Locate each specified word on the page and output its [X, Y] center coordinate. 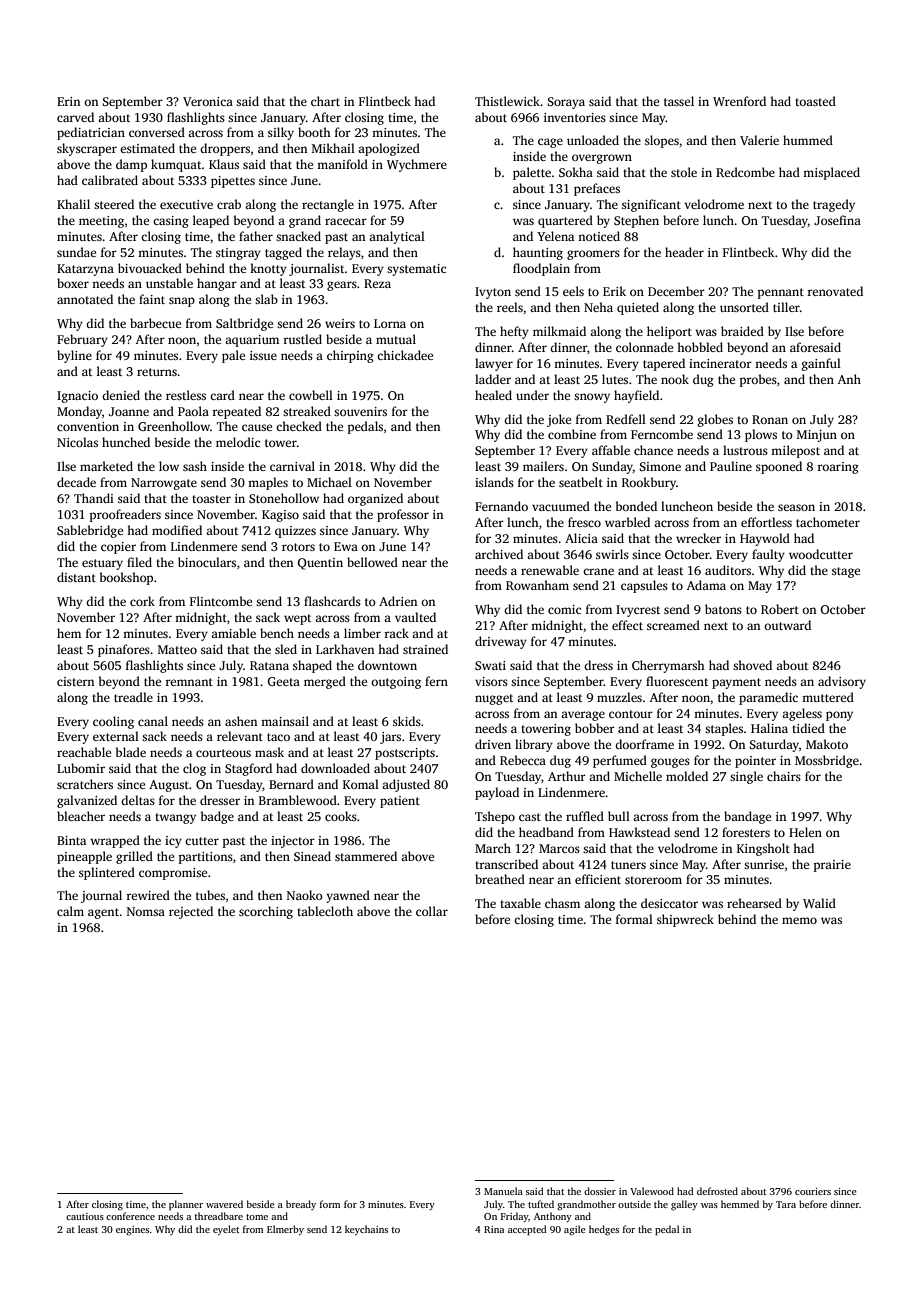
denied [121, 395]
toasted [815, 101]
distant [76, 577]
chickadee [405, 355]
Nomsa [146, 911]
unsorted [744, 307]
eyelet [226, 1230]
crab [229, 204]
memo [799, 920]
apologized [389, 149]
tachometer [828, 522]
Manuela [503, 1191]
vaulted [415, 617]
